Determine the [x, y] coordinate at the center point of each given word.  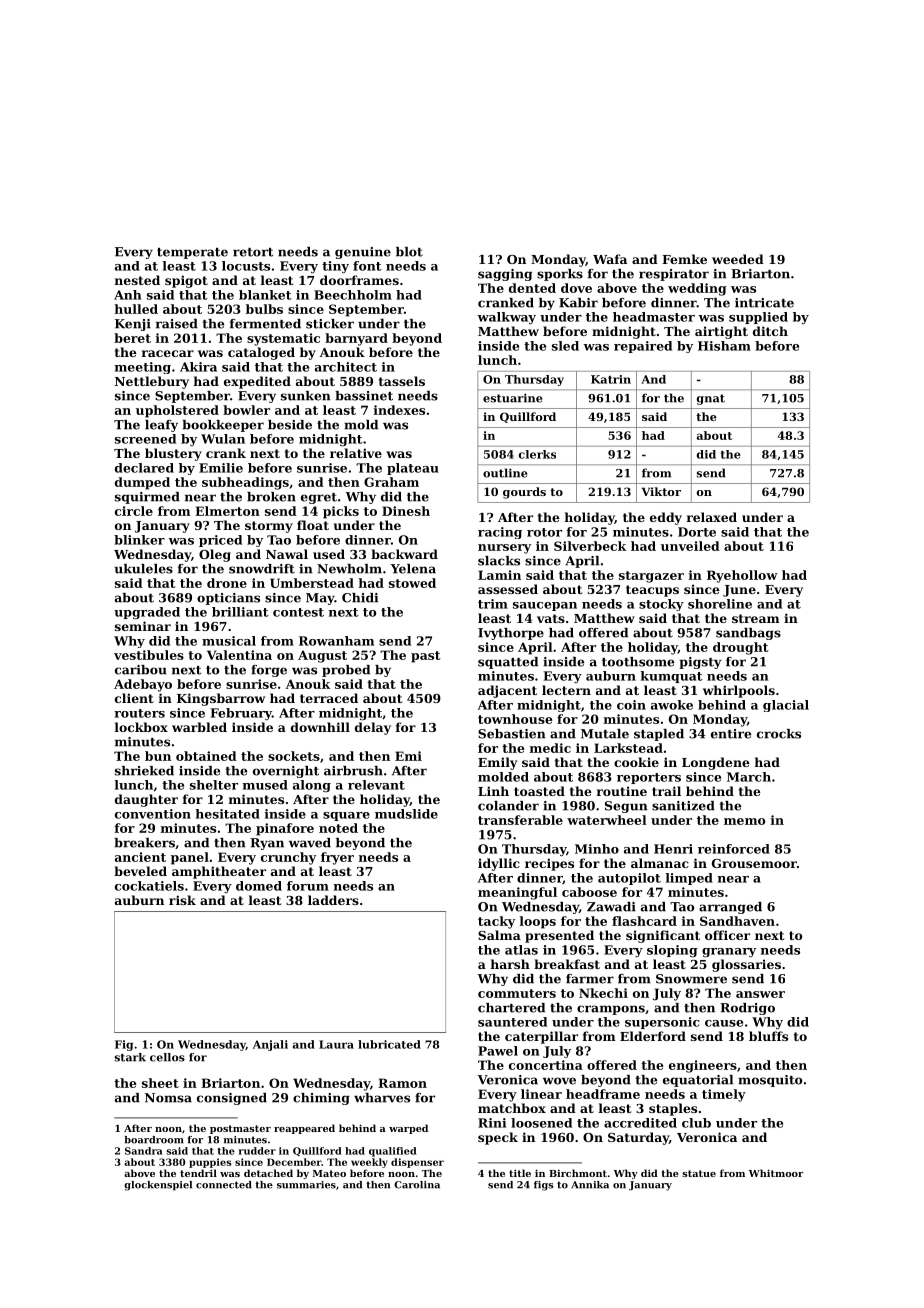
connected [224, 1185]
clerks [537, 454]
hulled [136, 309]
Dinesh [406, 511]
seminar [143, 626]
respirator [674, 275]
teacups [652, 591]
